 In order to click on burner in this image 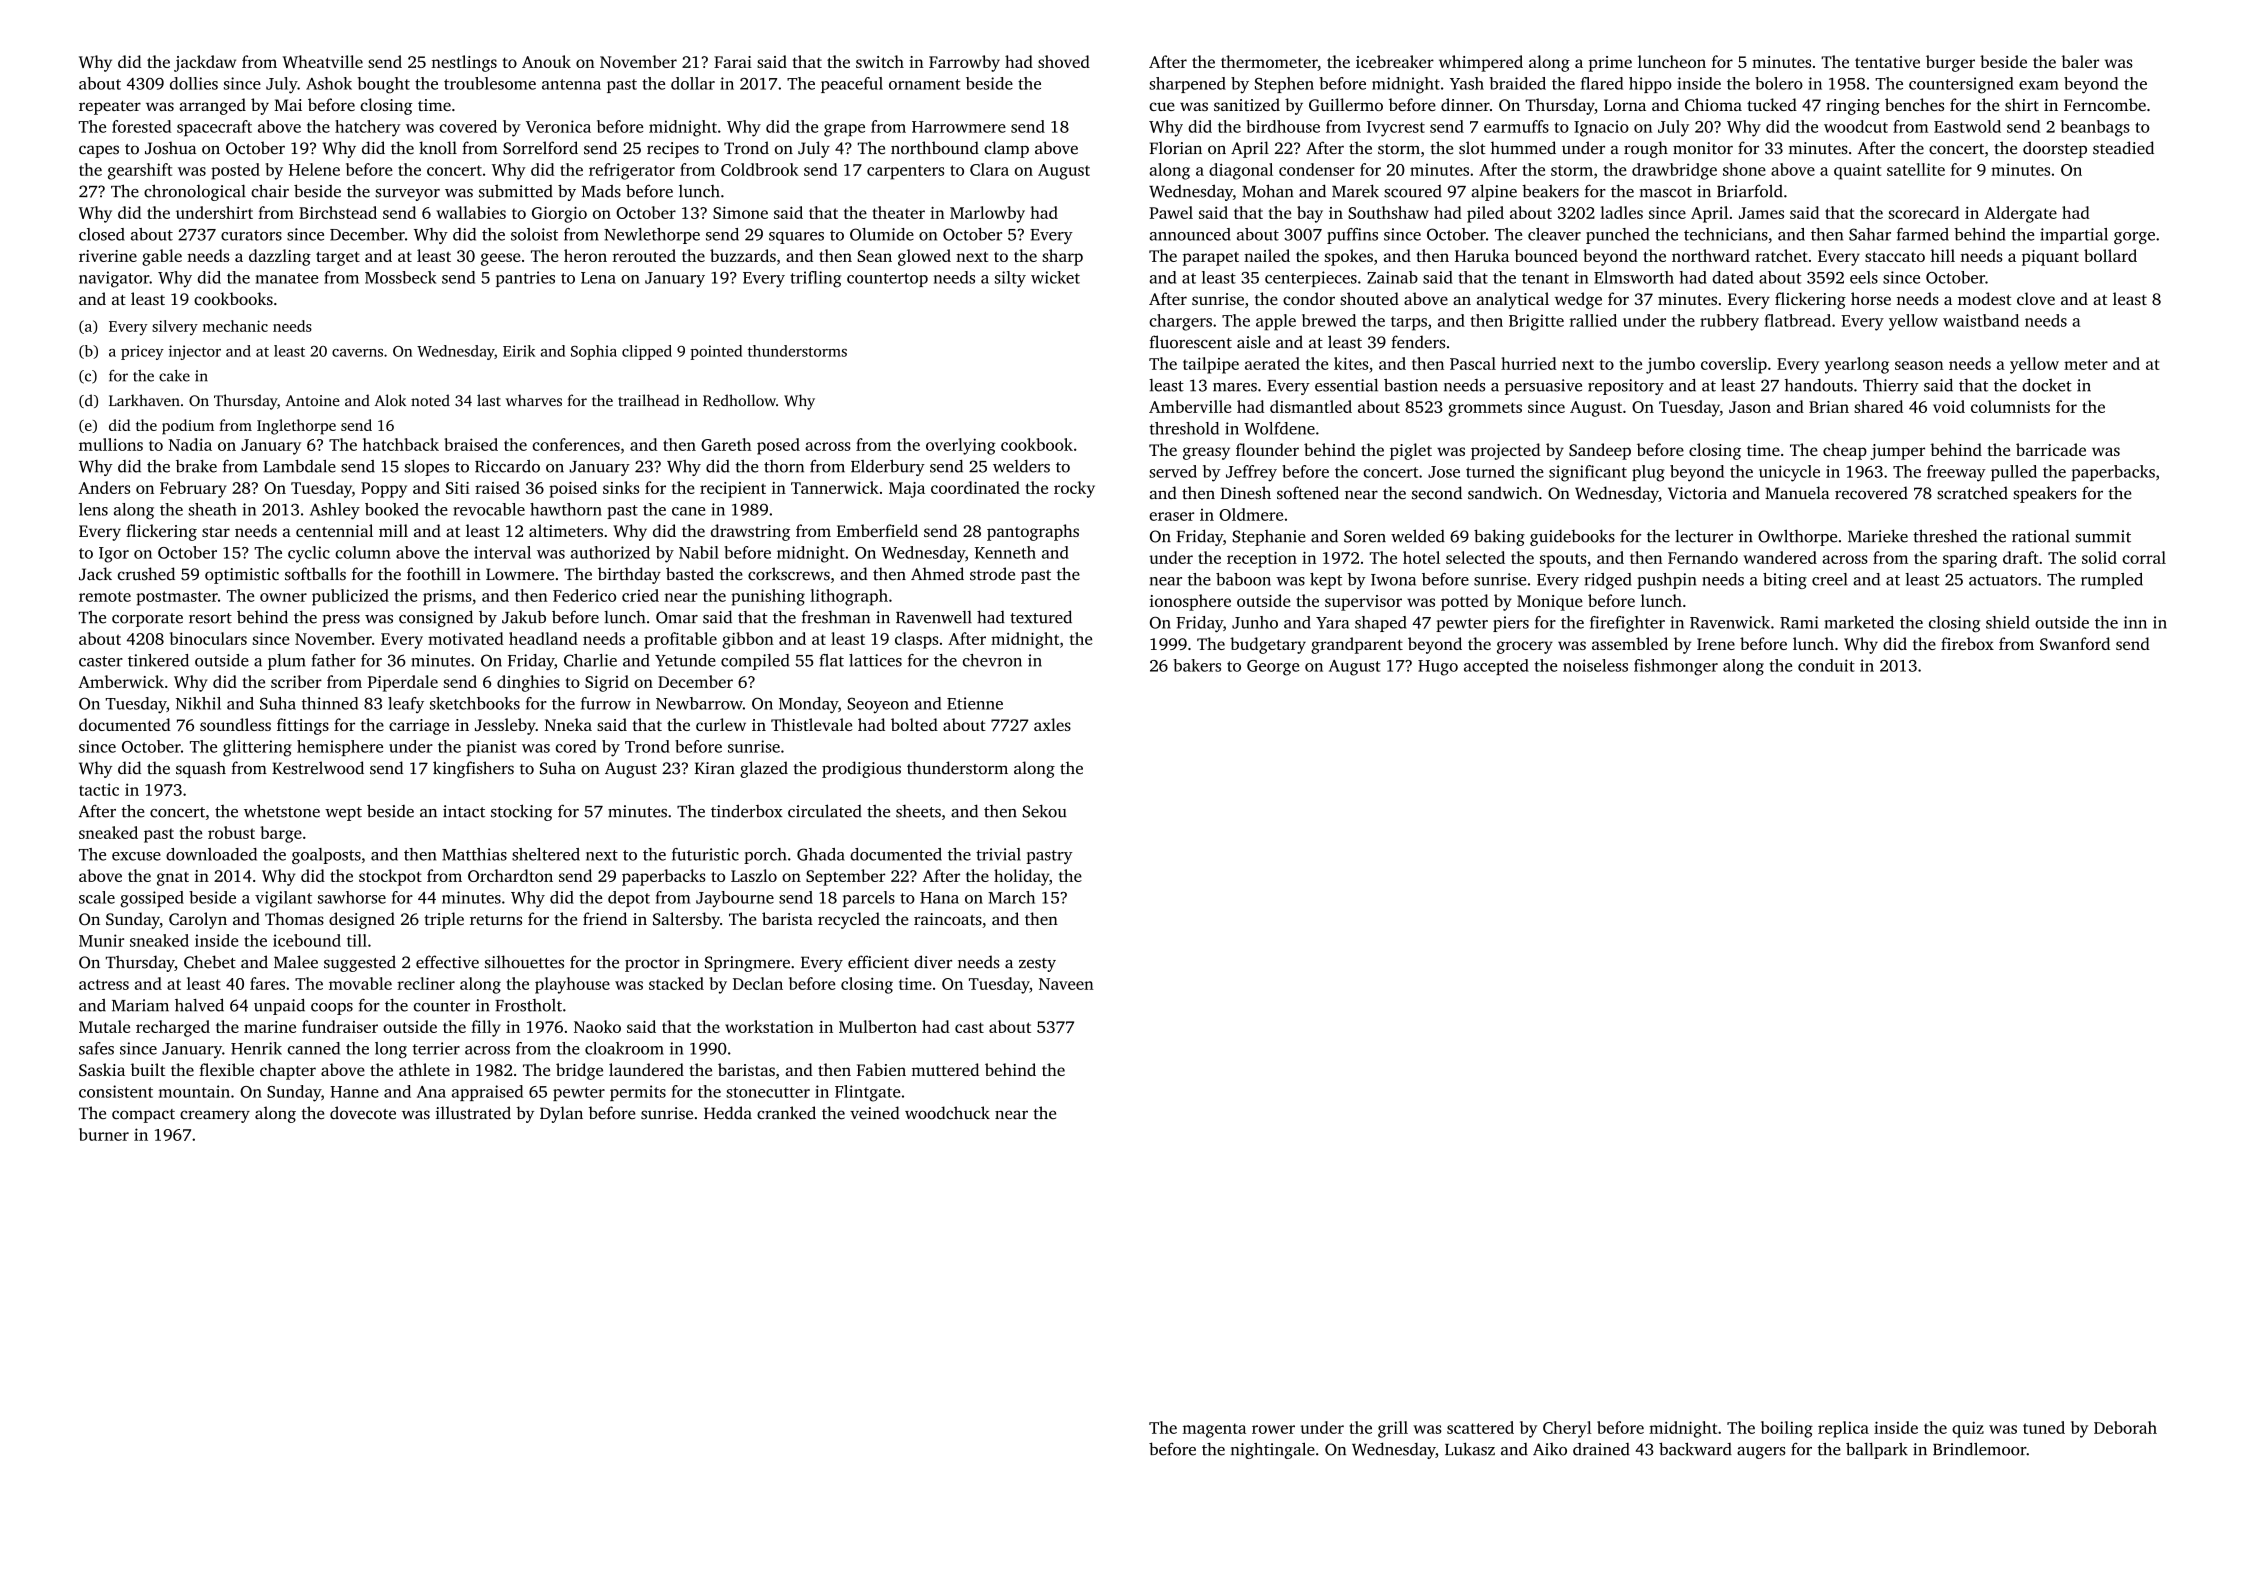, I will do `click(104, 1134)`.
